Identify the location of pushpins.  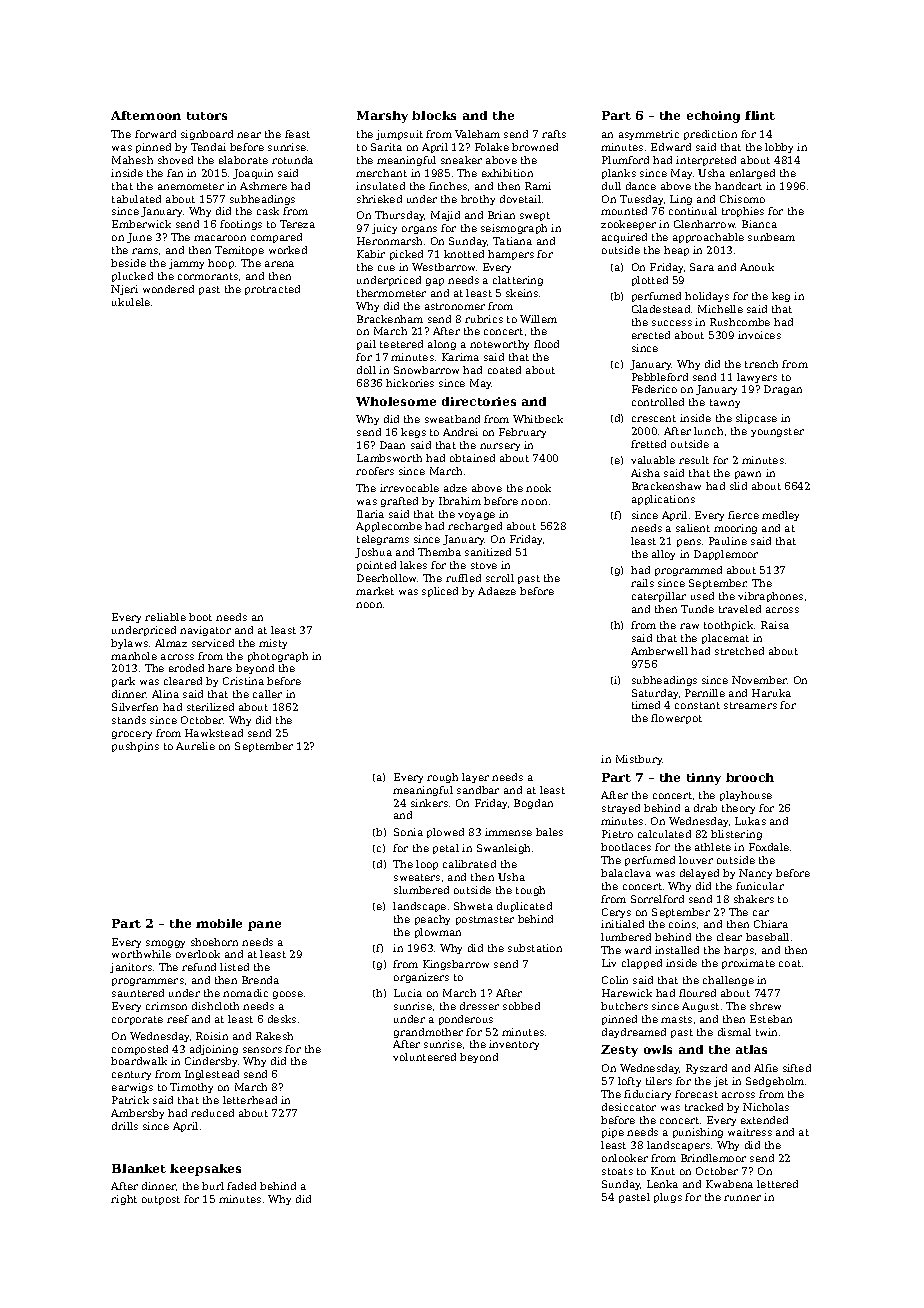
(135, 747).
